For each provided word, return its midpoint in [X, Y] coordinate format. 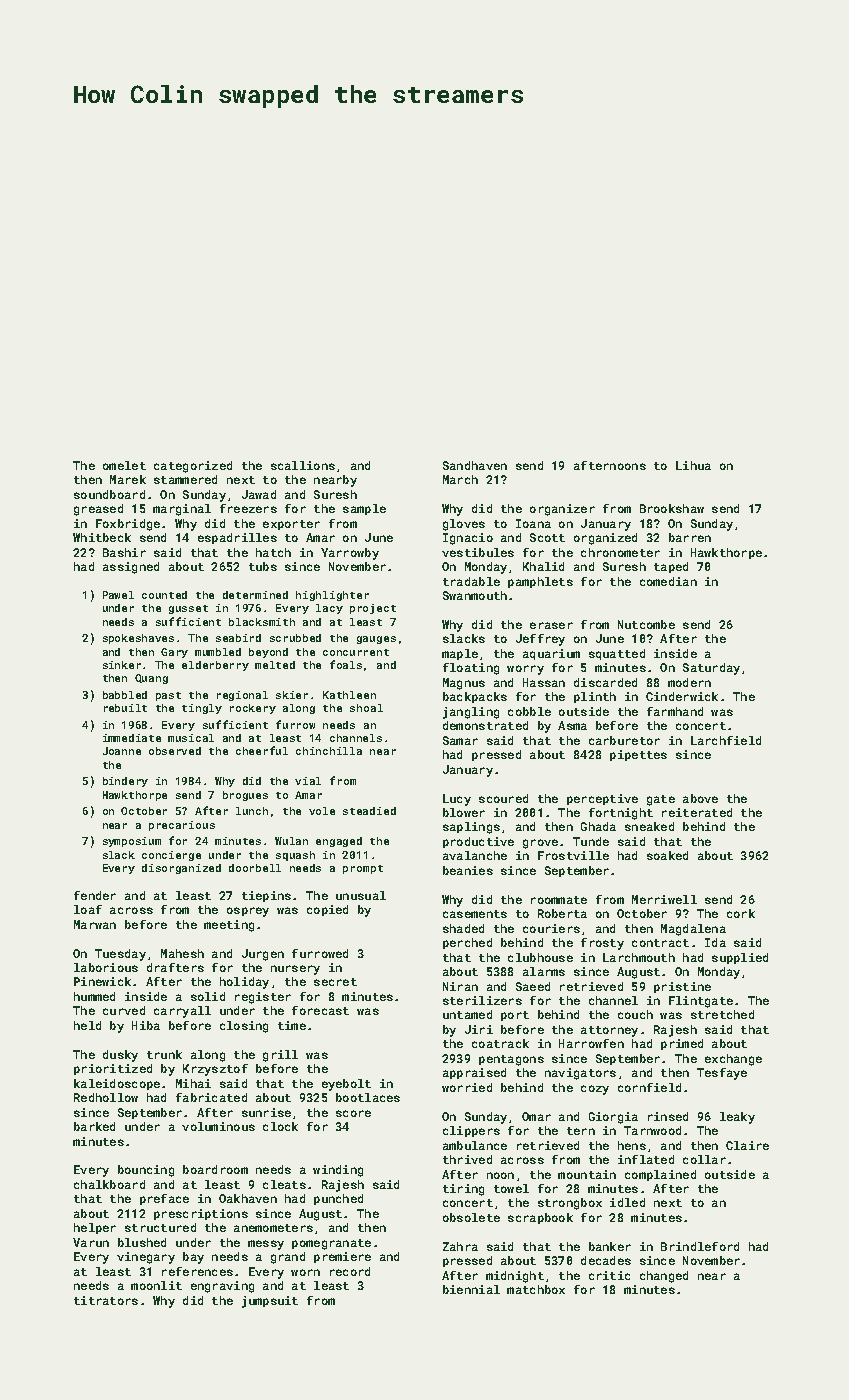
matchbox [536, 1289]
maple [460, 654]
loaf [88, 909]
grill [280, 1056]
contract [660, 943]
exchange [733, 1060]
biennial [471, 1289]
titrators [106, 1300]
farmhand [675, 711]
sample [364, 509]
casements [475, 914]
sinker [122, 665]
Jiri [479, 1029]
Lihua [693, 465]
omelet [124, 465]
